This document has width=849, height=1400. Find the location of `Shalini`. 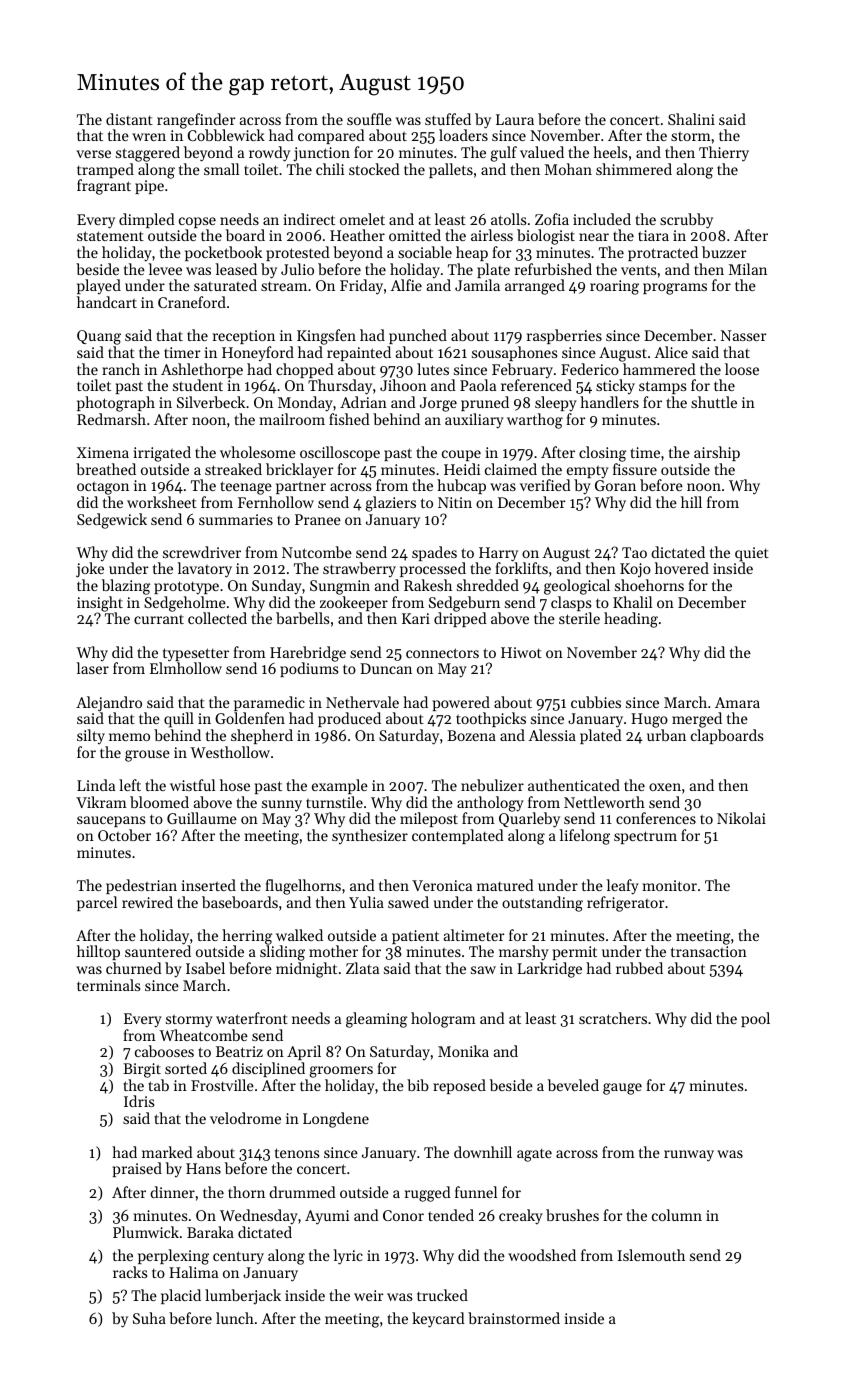

Shalini is located at coordinates (691, 119).
